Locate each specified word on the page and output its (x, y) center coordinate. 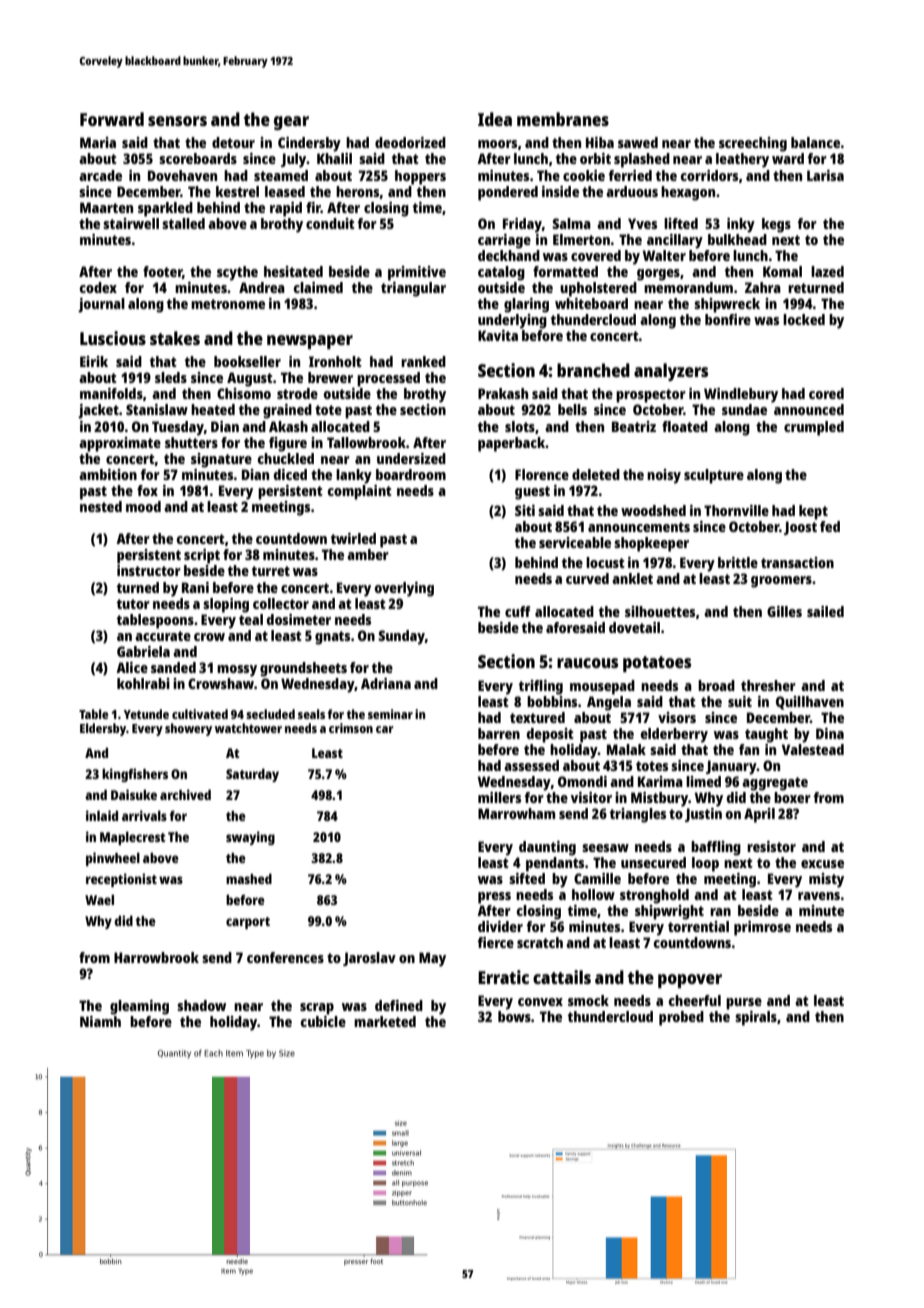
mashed (249, 878)
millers (499, 797)
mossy (237, 671)
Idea (495, 119)
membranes (563, 119)
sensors (177, 121)
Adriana (386, 683)
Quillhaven (810, 703)
